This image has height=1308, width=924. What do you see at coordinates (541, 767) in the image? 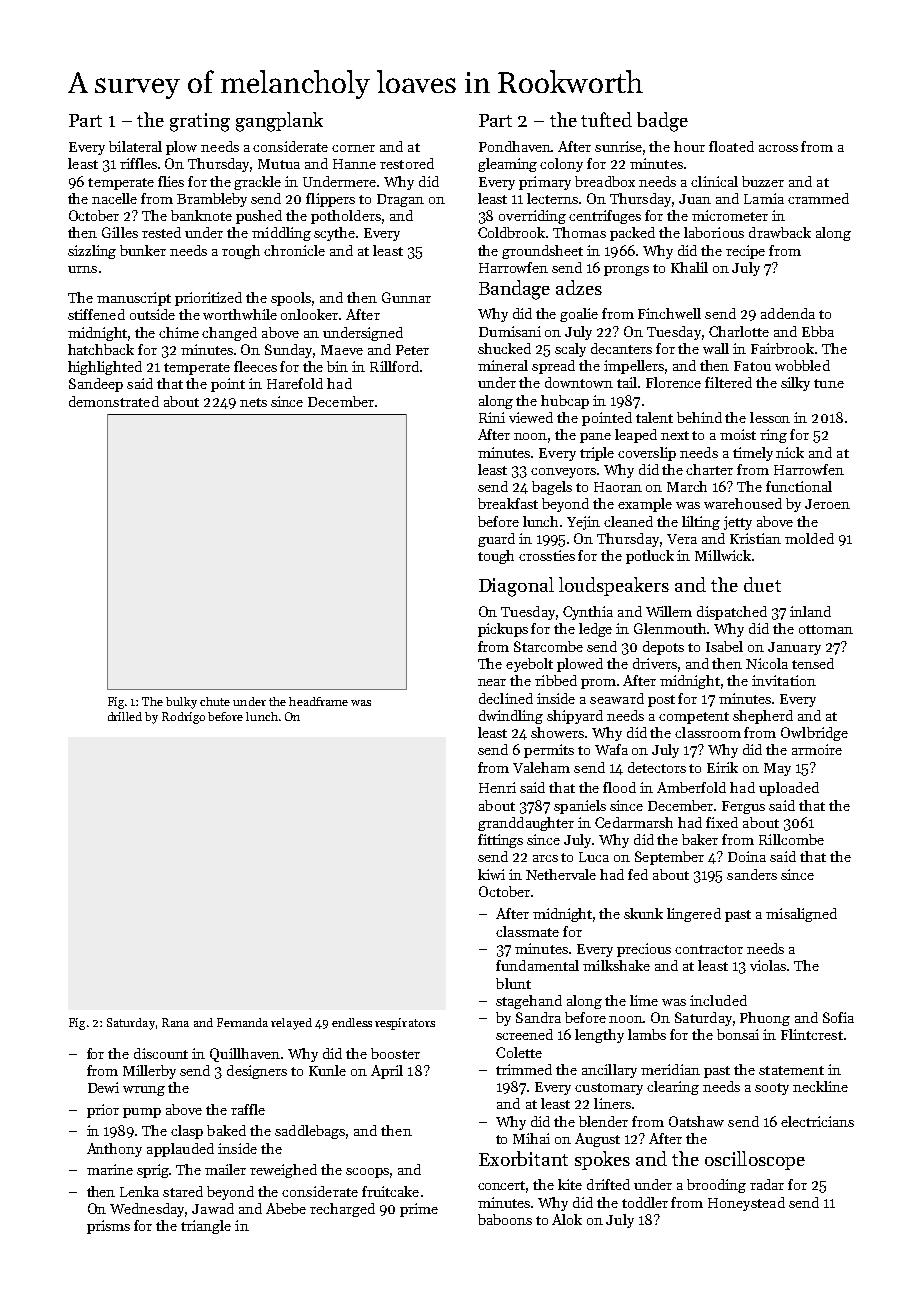
I see `Valeham` at bounding box center [541, 767].
